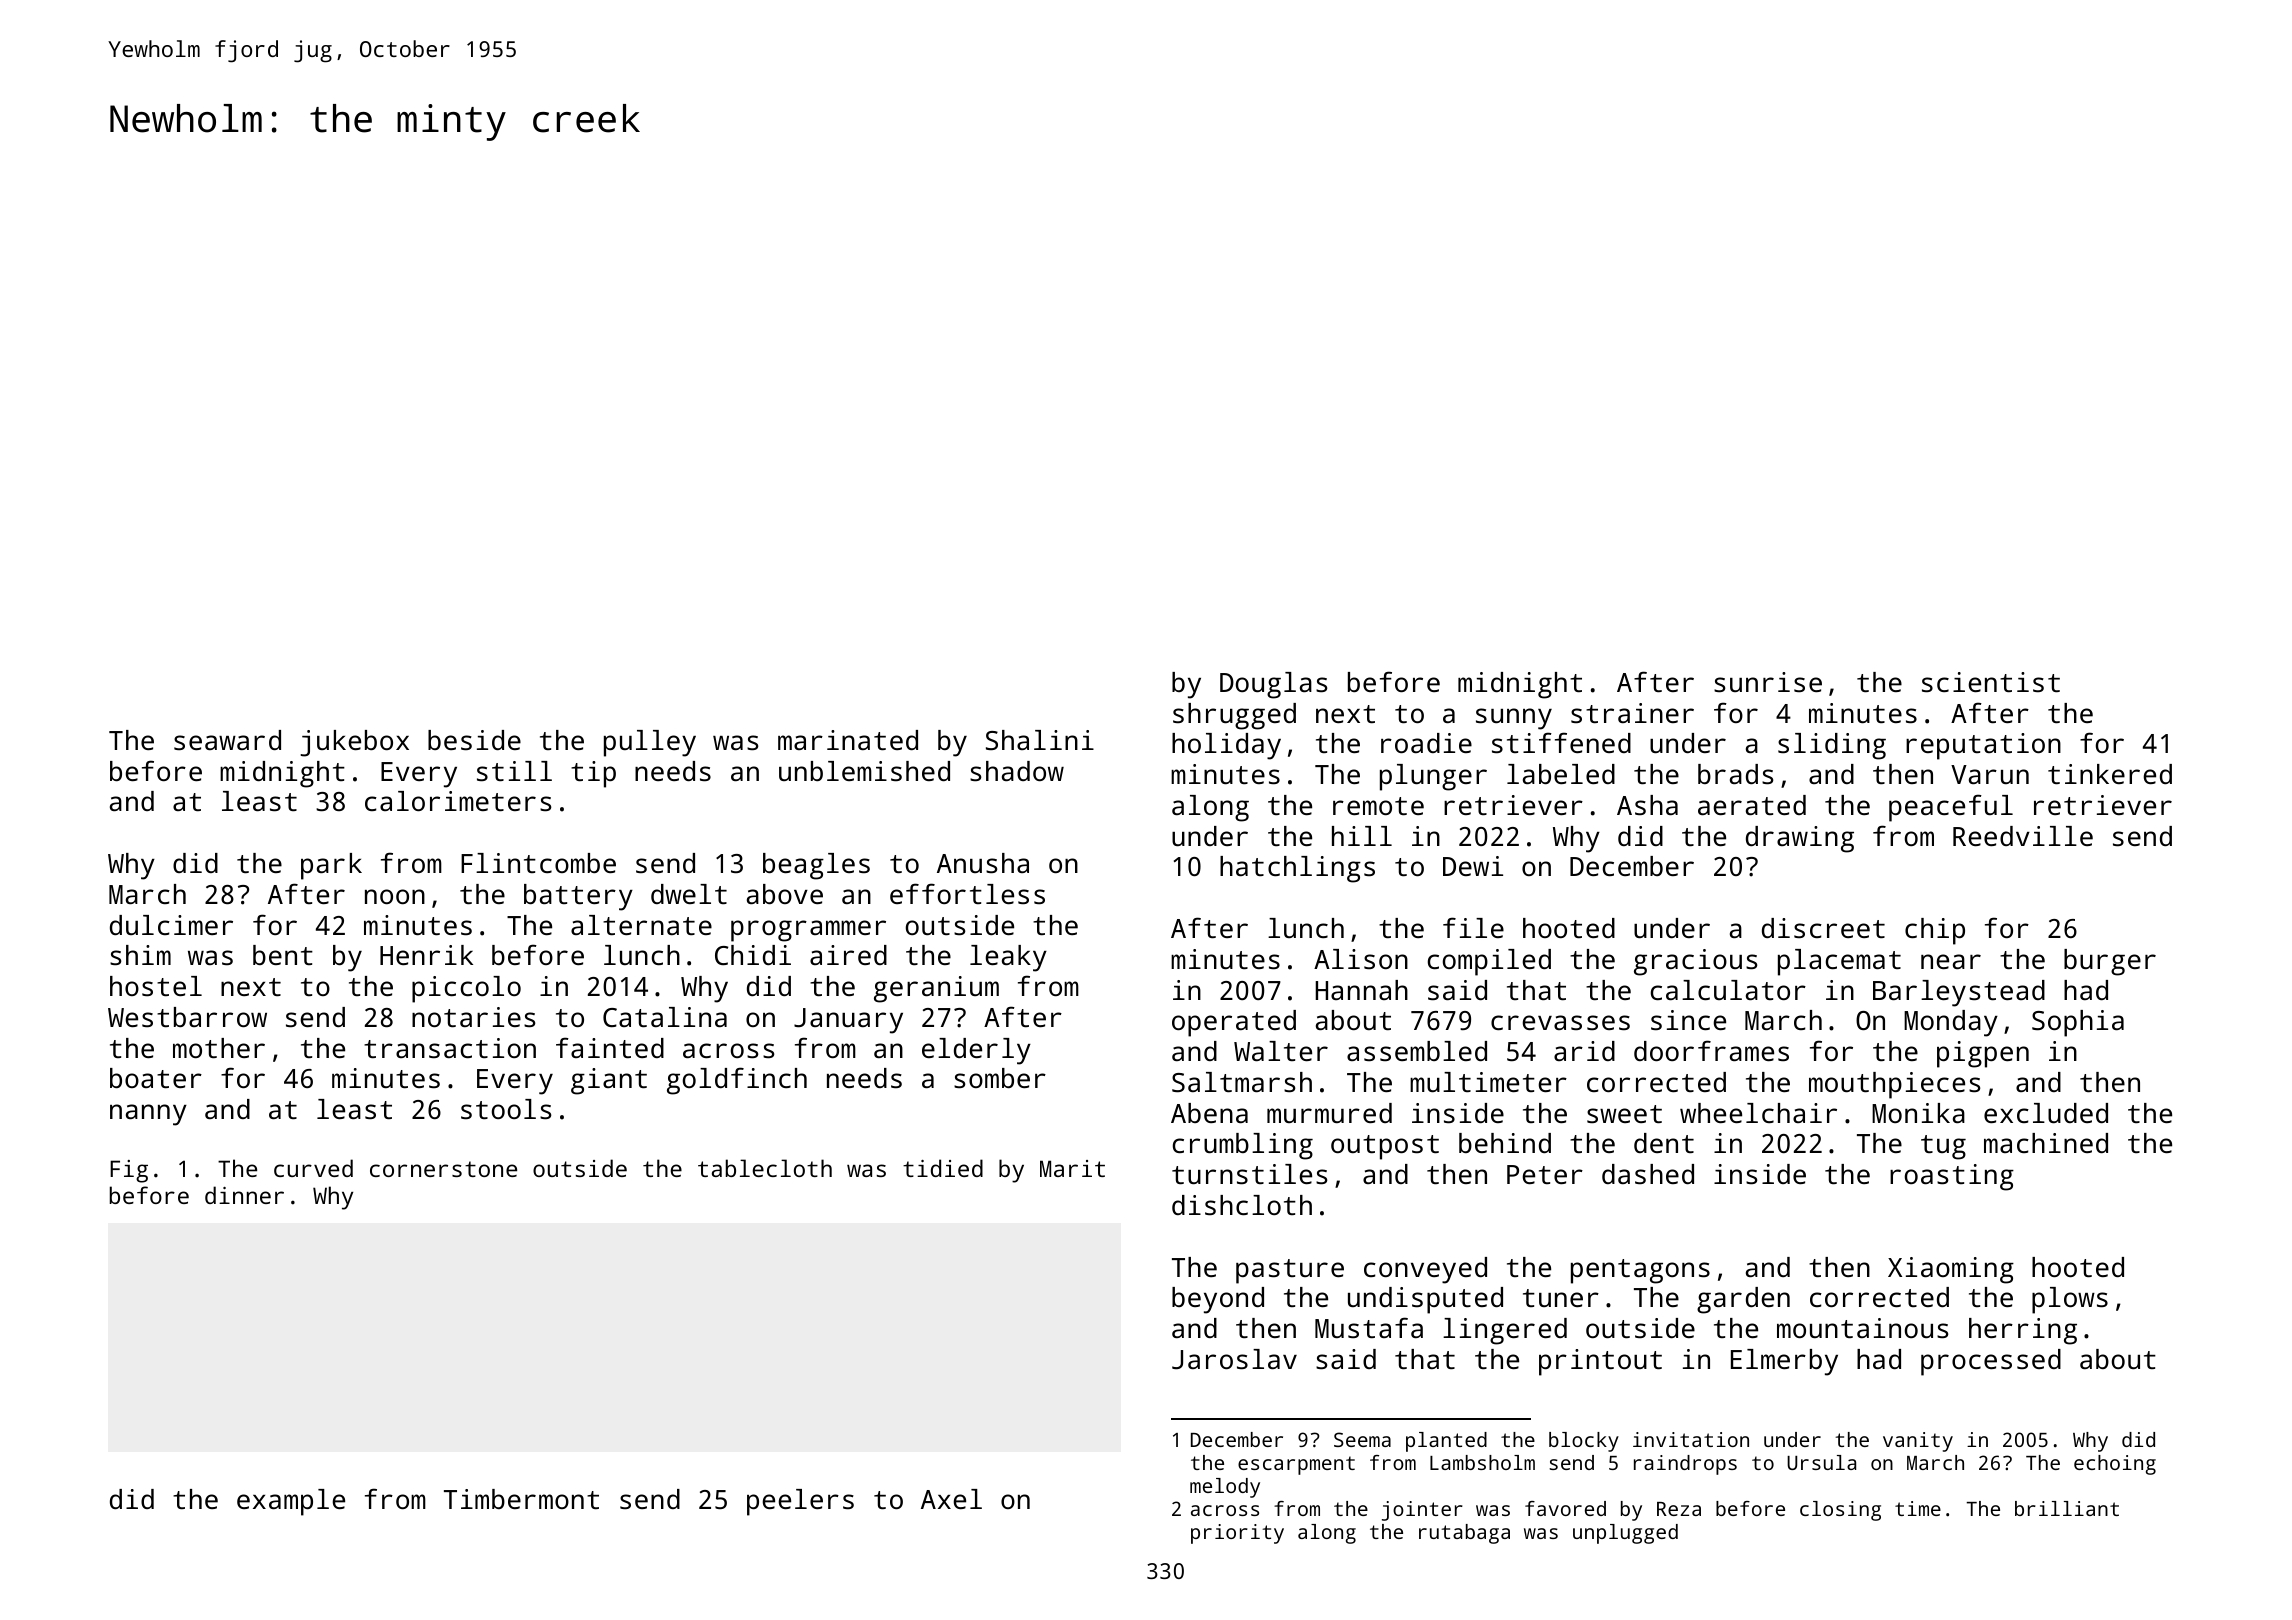 The width and height of the screenshot is (2292, 1620). What do you see at coordinates (443, 1169) in the screenshot?
I see `cornerstone` at bounding box center [443, 1169].
